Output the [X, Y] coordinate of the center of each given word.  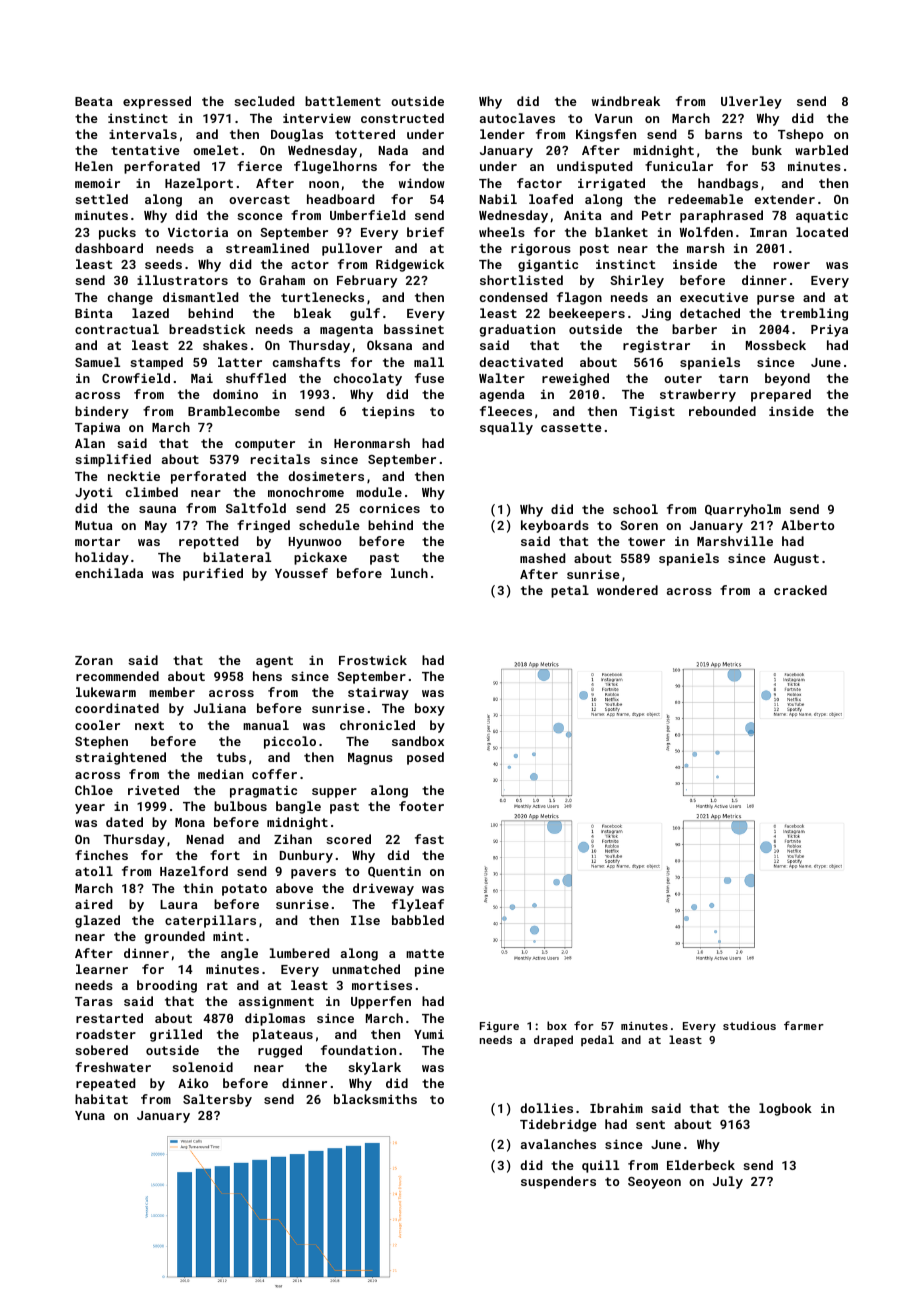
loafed [551, 199]
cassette [571, 427]
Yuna [90, 1115]
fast [429, 839]
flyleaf [418, 905]
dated [124, 822]
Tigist [652, 412]
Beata [93, 101]
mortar [97, 541]
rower [792, 265]
